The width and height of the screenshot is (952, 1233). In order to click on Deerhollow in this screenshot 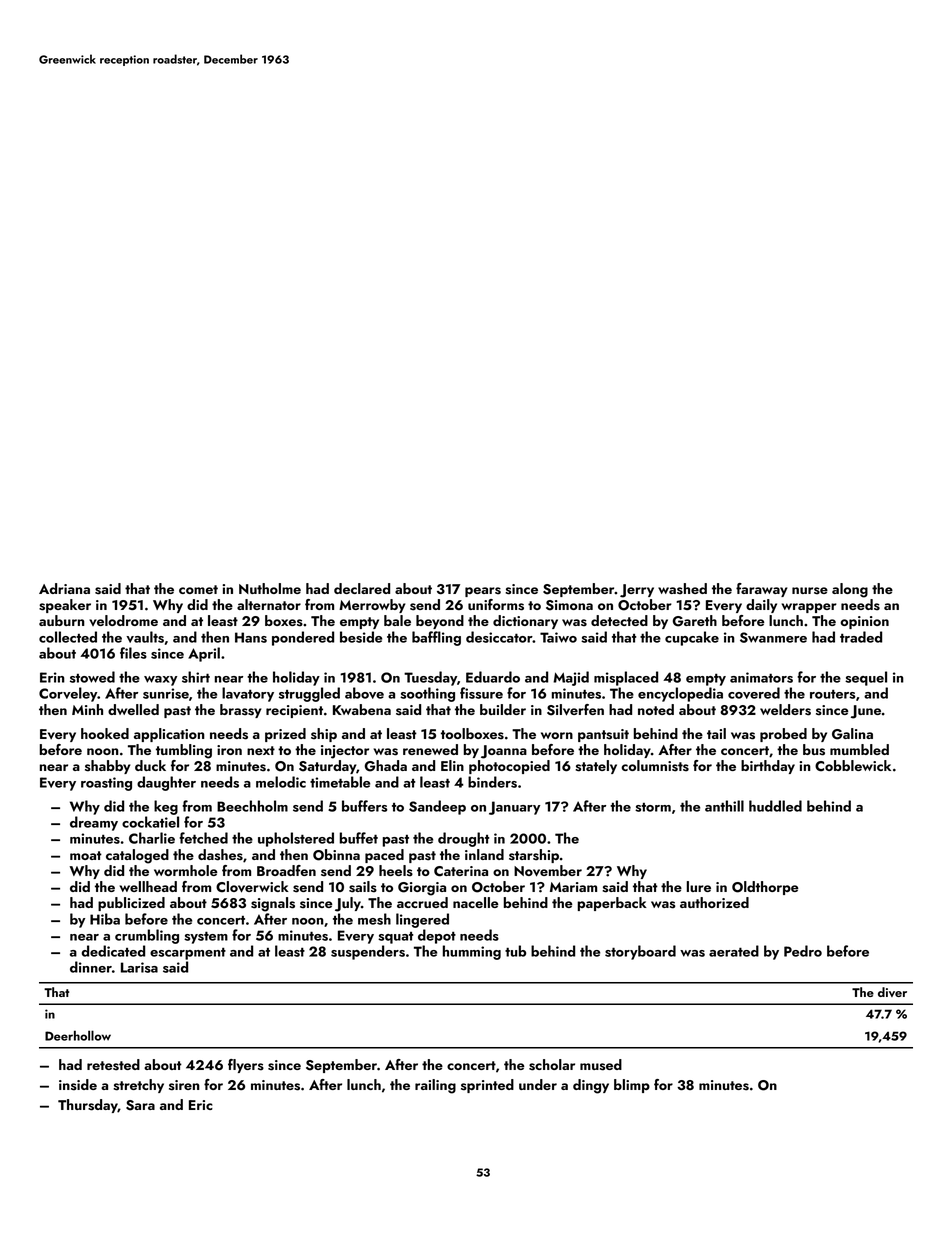, I will do `click(78, 1035)`.
